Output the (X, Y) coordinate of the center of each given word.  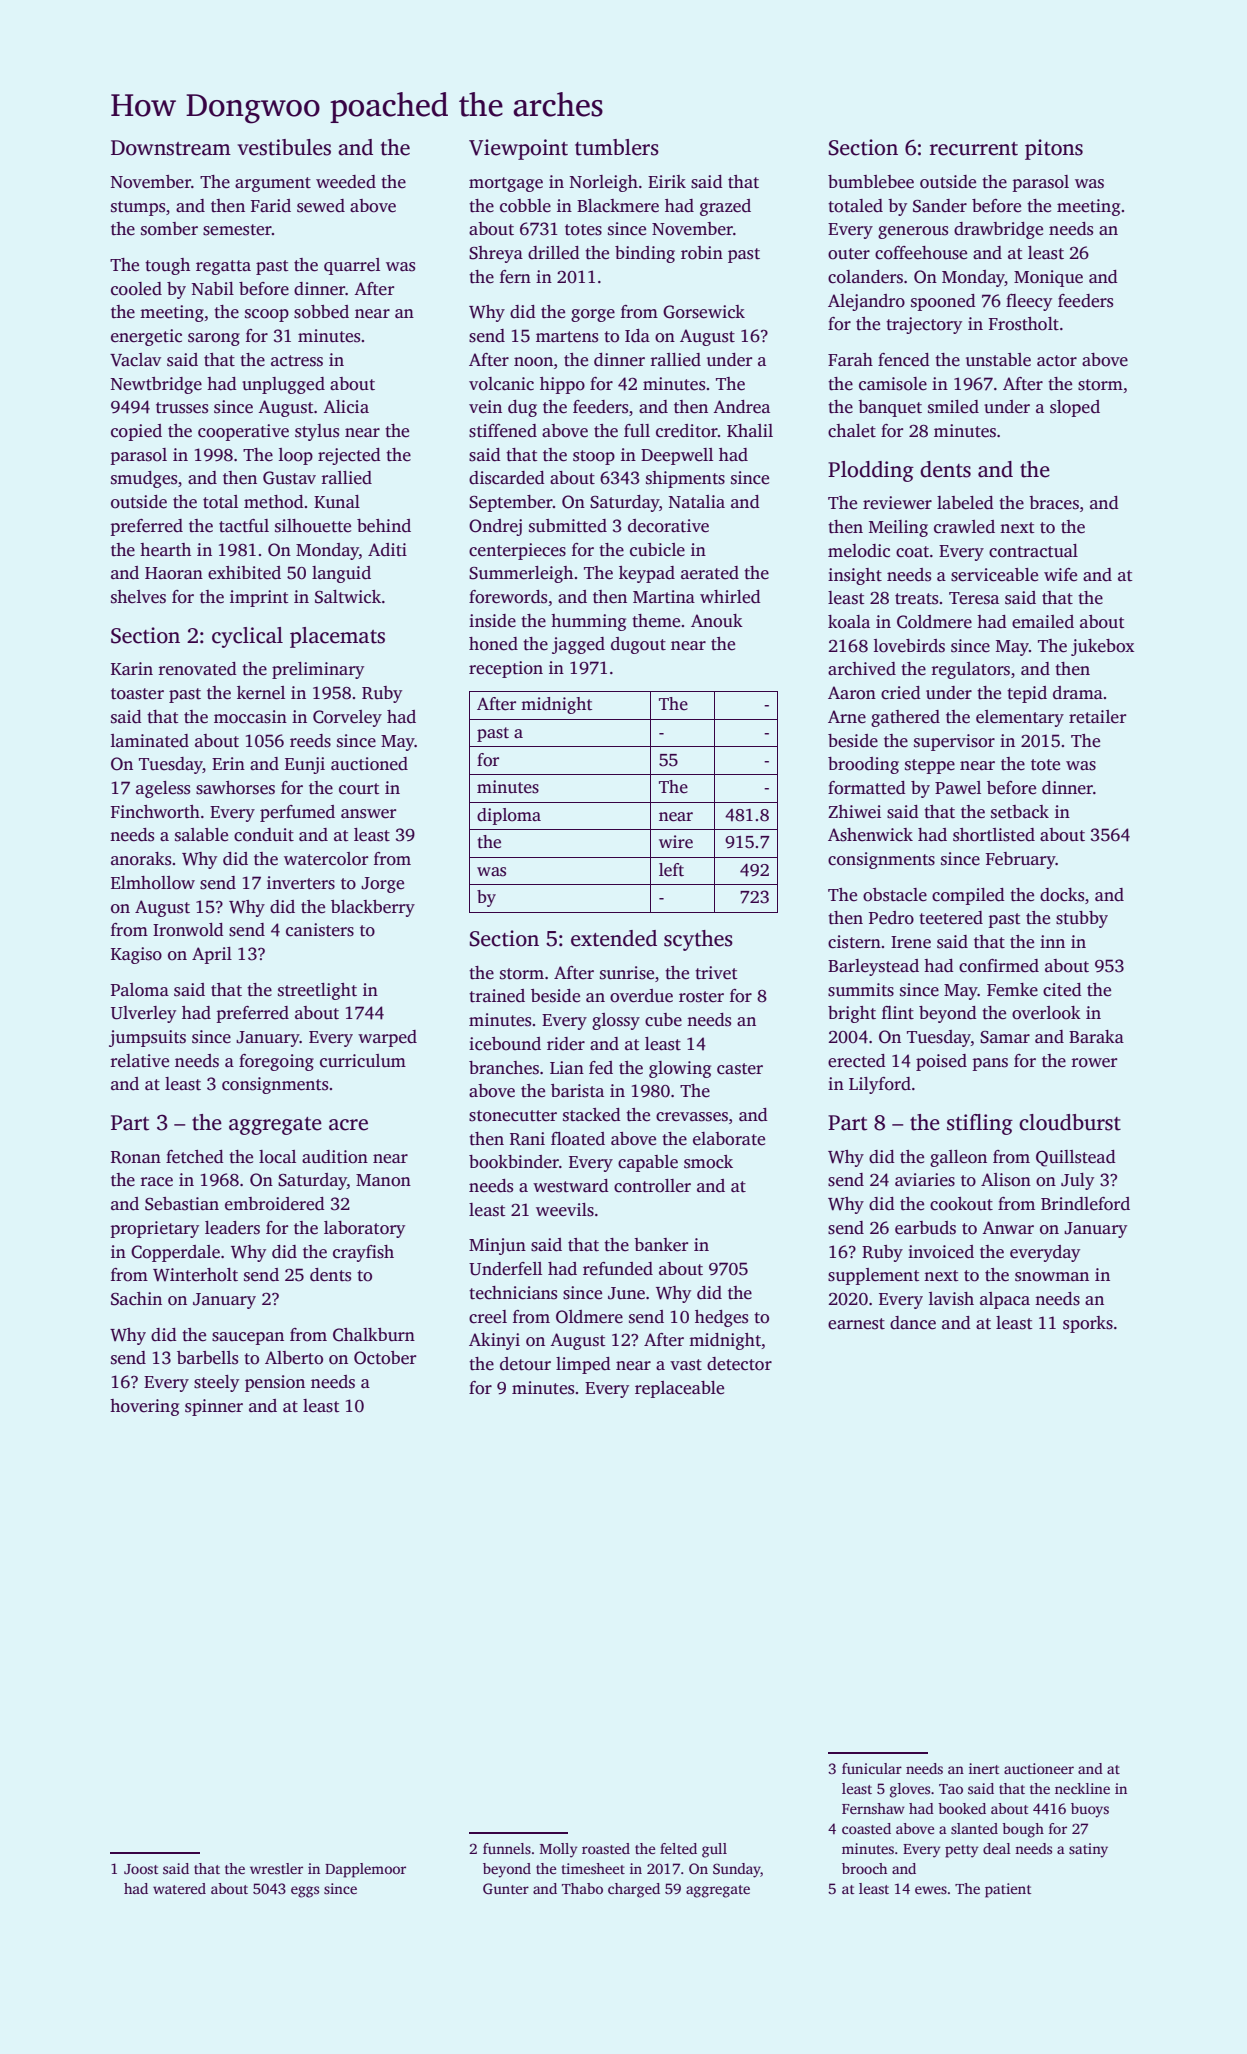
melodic (859, 551)
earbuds (925, 1228)
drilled (554, 253)
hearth (165, 550)
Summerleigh (521, 574)
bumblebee (871, 182)
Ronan (136, 1157)
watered (179, 1888)
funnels (507, 1848)
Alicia (346, 407)
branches (504, 1068)
